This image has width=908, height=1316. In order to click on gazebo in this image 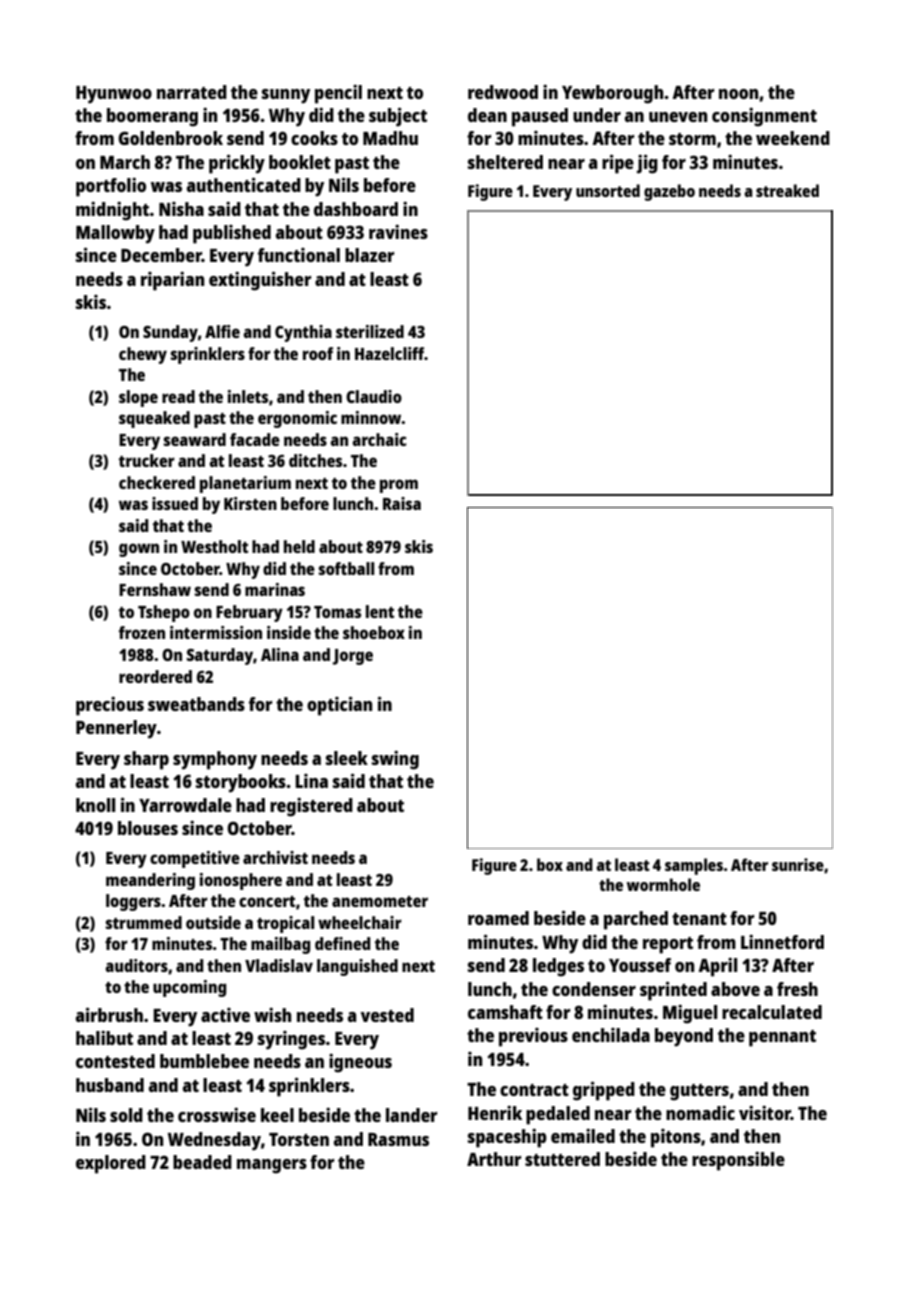, I will do `click(669, 192)`.
